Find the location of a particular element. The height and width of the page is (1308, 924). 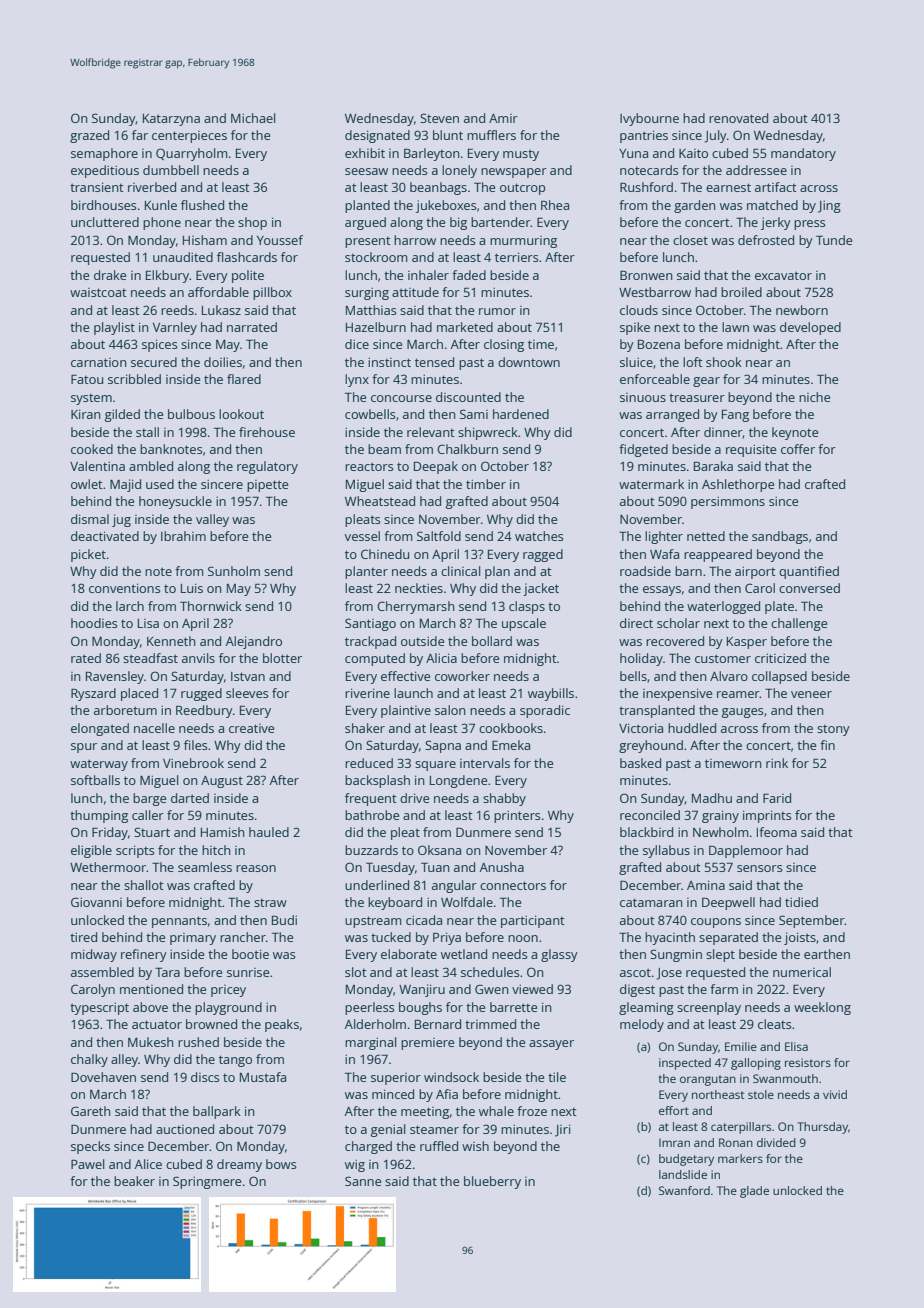

above is located at coordinates (150, 1007).
